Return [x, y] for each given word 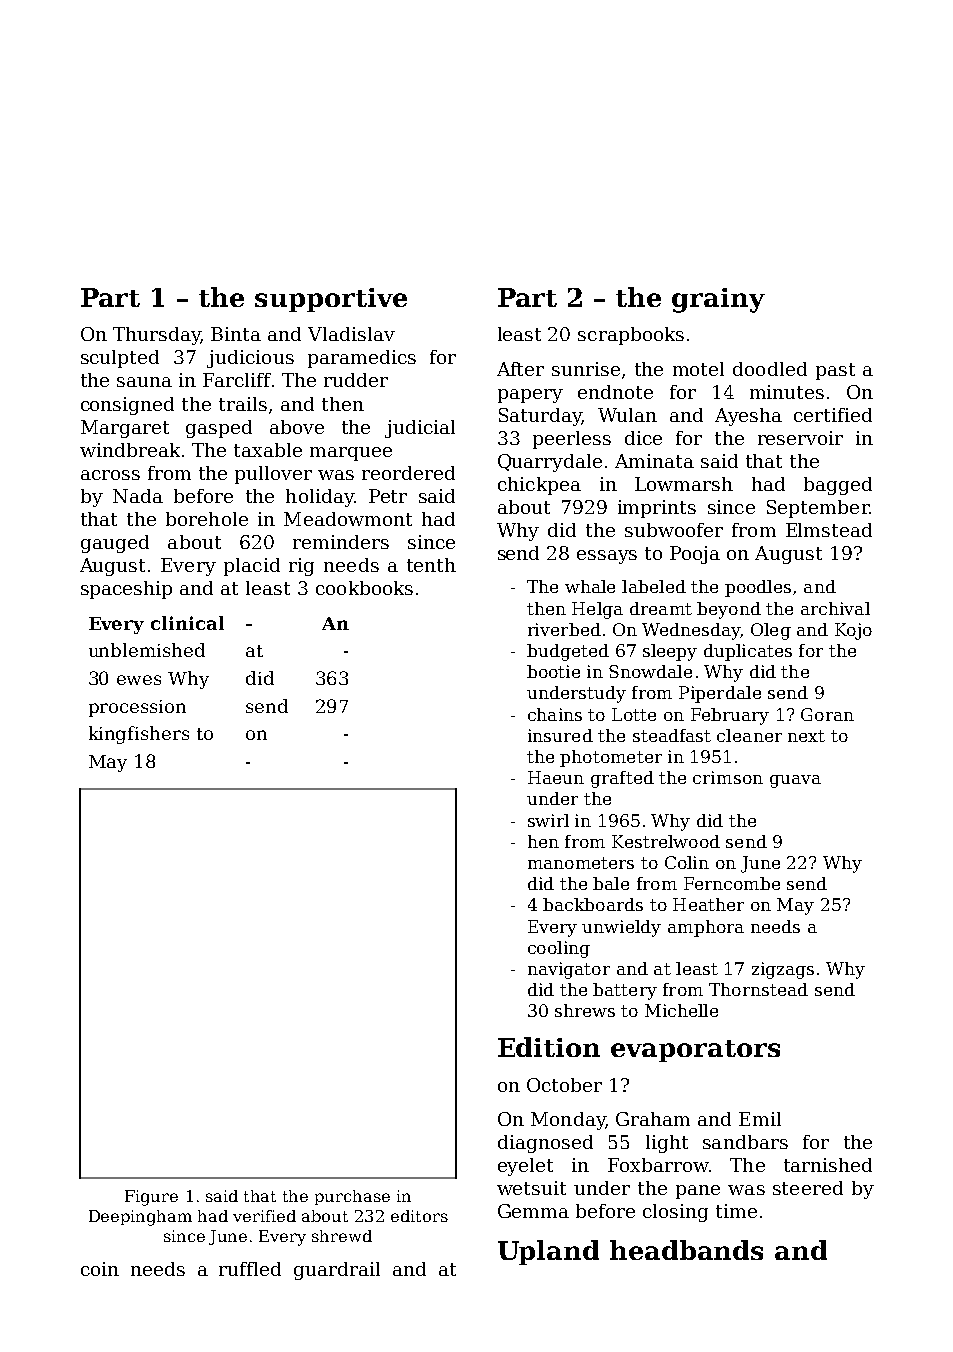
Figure [151, 1198]
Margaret [125, 429]
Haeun [556, 777]
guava [795, 781]
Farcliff [237, 380]
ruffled [250, 1269]
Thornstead [758, 989]
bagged [838, 486]
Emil [760, 1119]
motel [698, 369]
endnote [615, 392]
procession [137, 708]
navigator [569, 970]
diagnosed [545, 1144]
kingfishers [139, 735]
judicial [420, 429]
